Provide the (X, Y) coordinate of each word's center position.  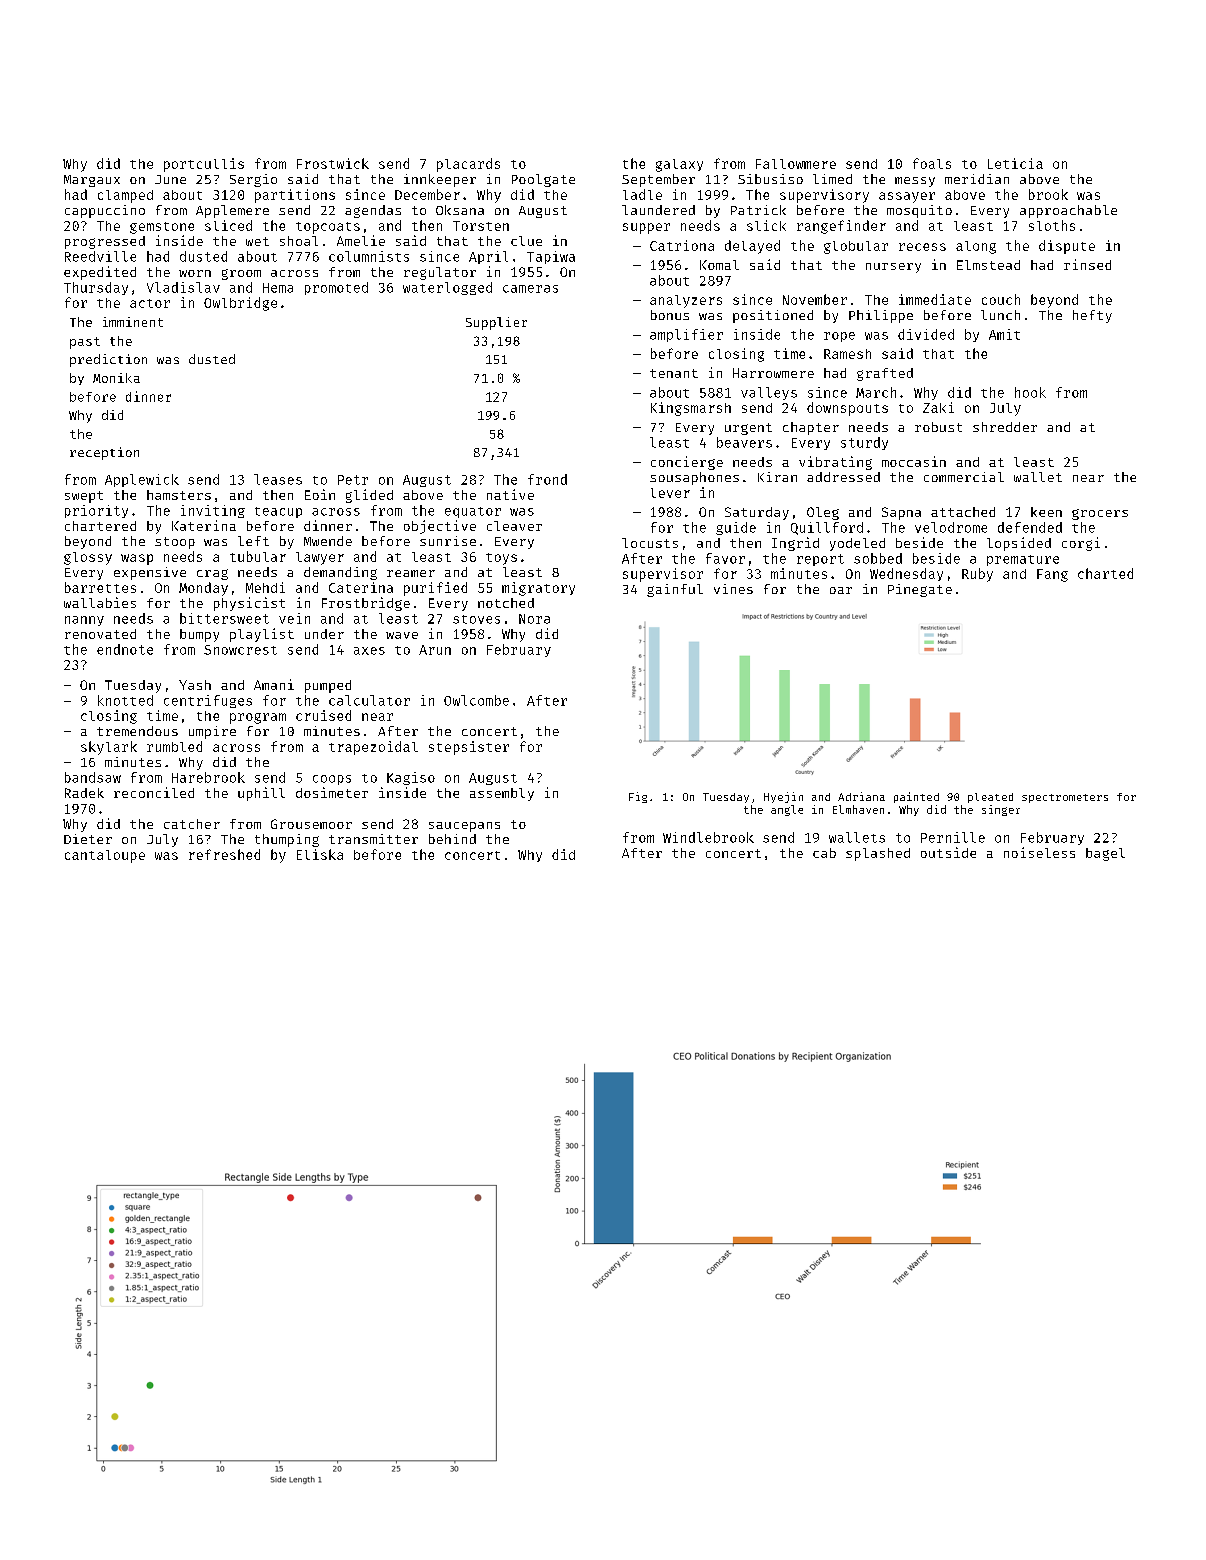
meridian (977, 179)
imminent (133, 322)
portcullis (204, 165)
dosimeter (332, 792)
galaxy (679, 165)
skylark (109, 748)
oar (841, 590)
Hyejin (783, 797)
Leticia (1015, 163)
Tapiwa (551, 257)
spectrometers (1065, 798)
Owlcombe (476, 700)
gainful (675, 590)
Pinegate (920, 590)
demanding (340, 573)
